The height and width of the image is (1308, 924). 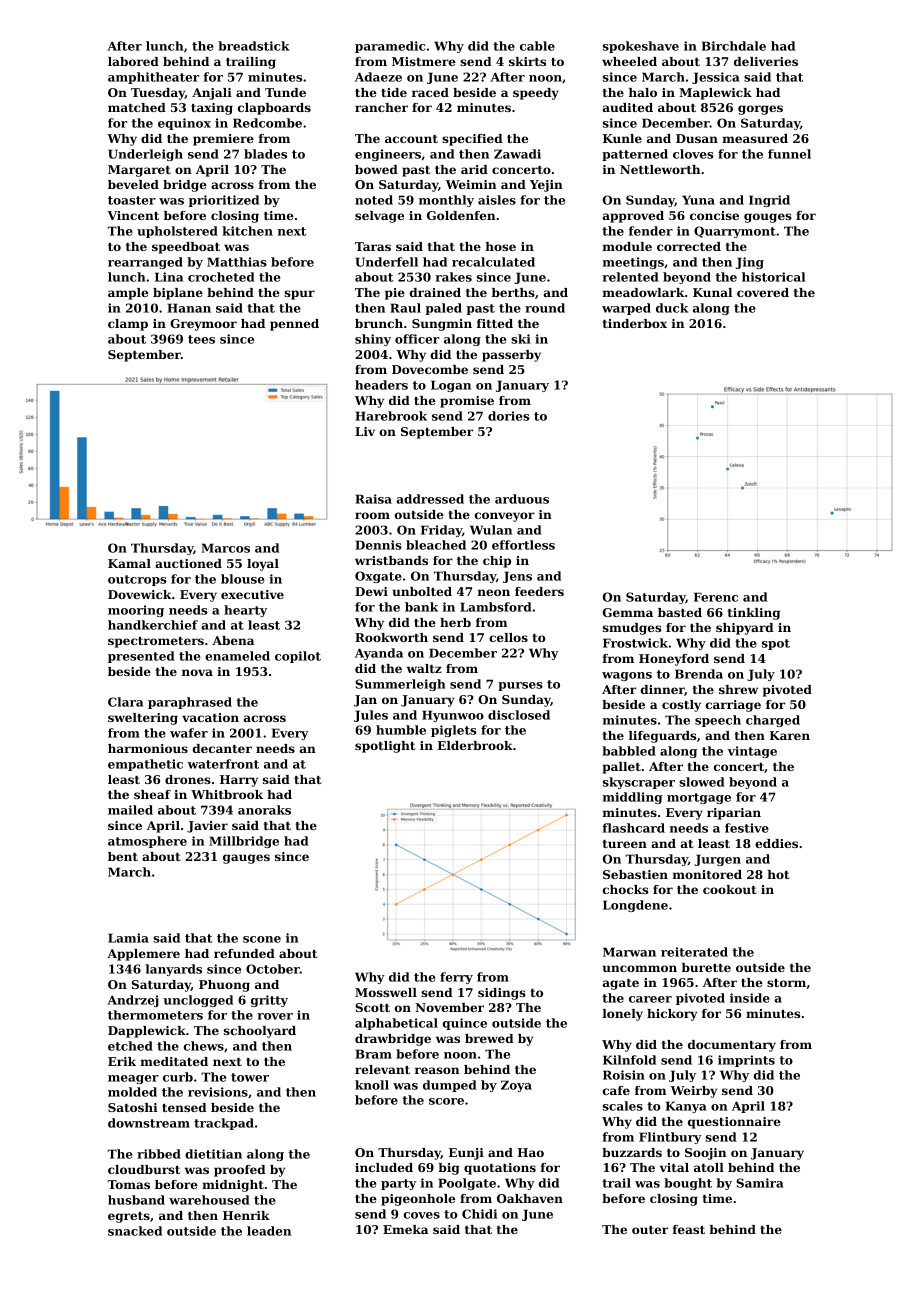 I want to click on lifeguards, so click(x=662, y=737).
